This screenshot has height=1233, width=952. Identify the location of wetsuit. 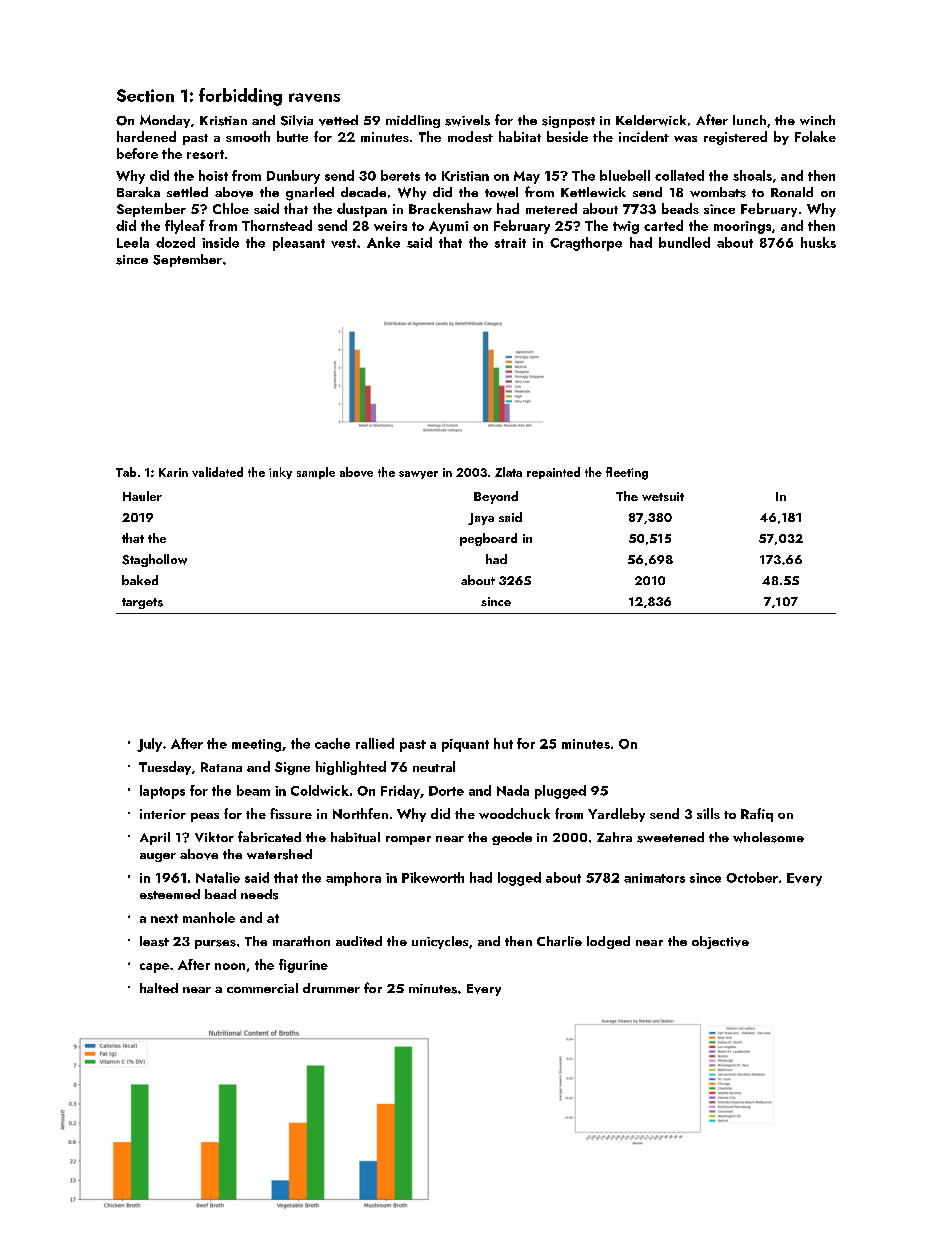
(663, 496).
